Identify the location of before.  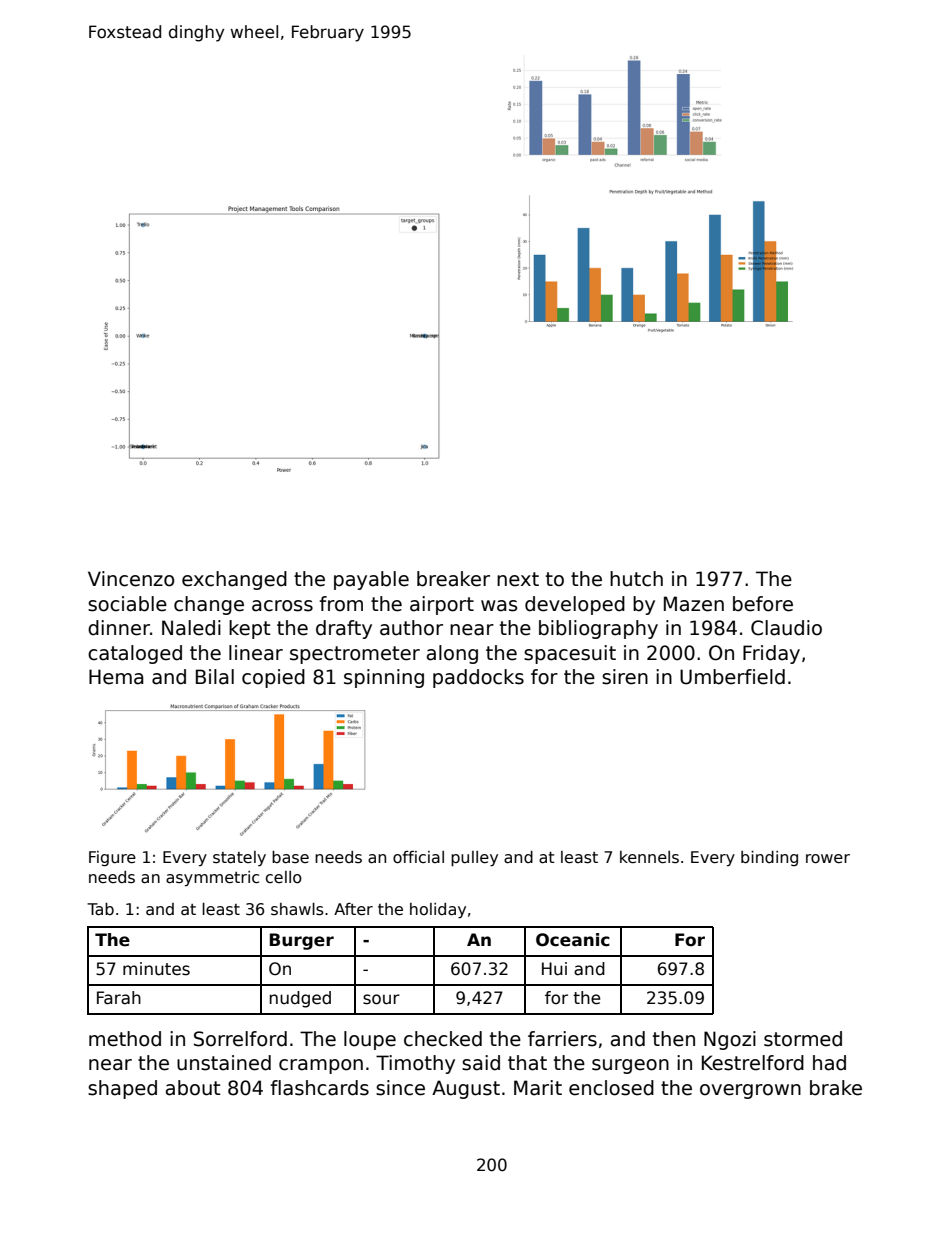
(763, 604).
